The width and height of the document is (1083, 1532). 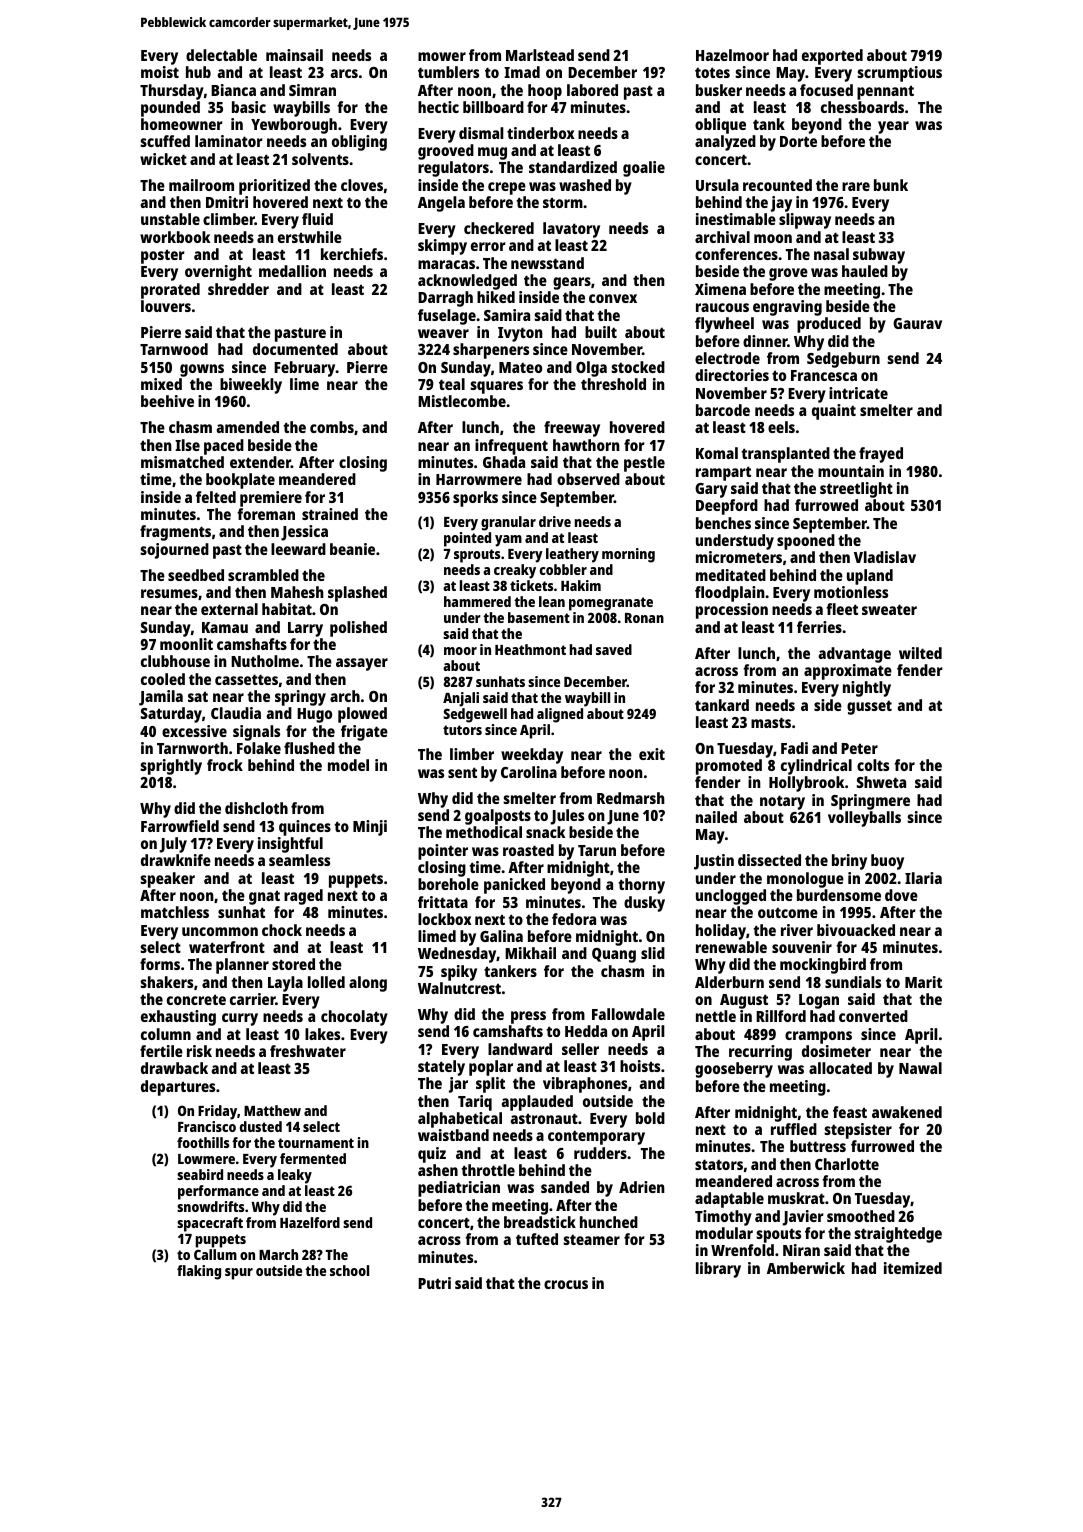 What do you see at coordinates (477, 601) in the document?
I see `hammered` at bounding box center [477, 601].
